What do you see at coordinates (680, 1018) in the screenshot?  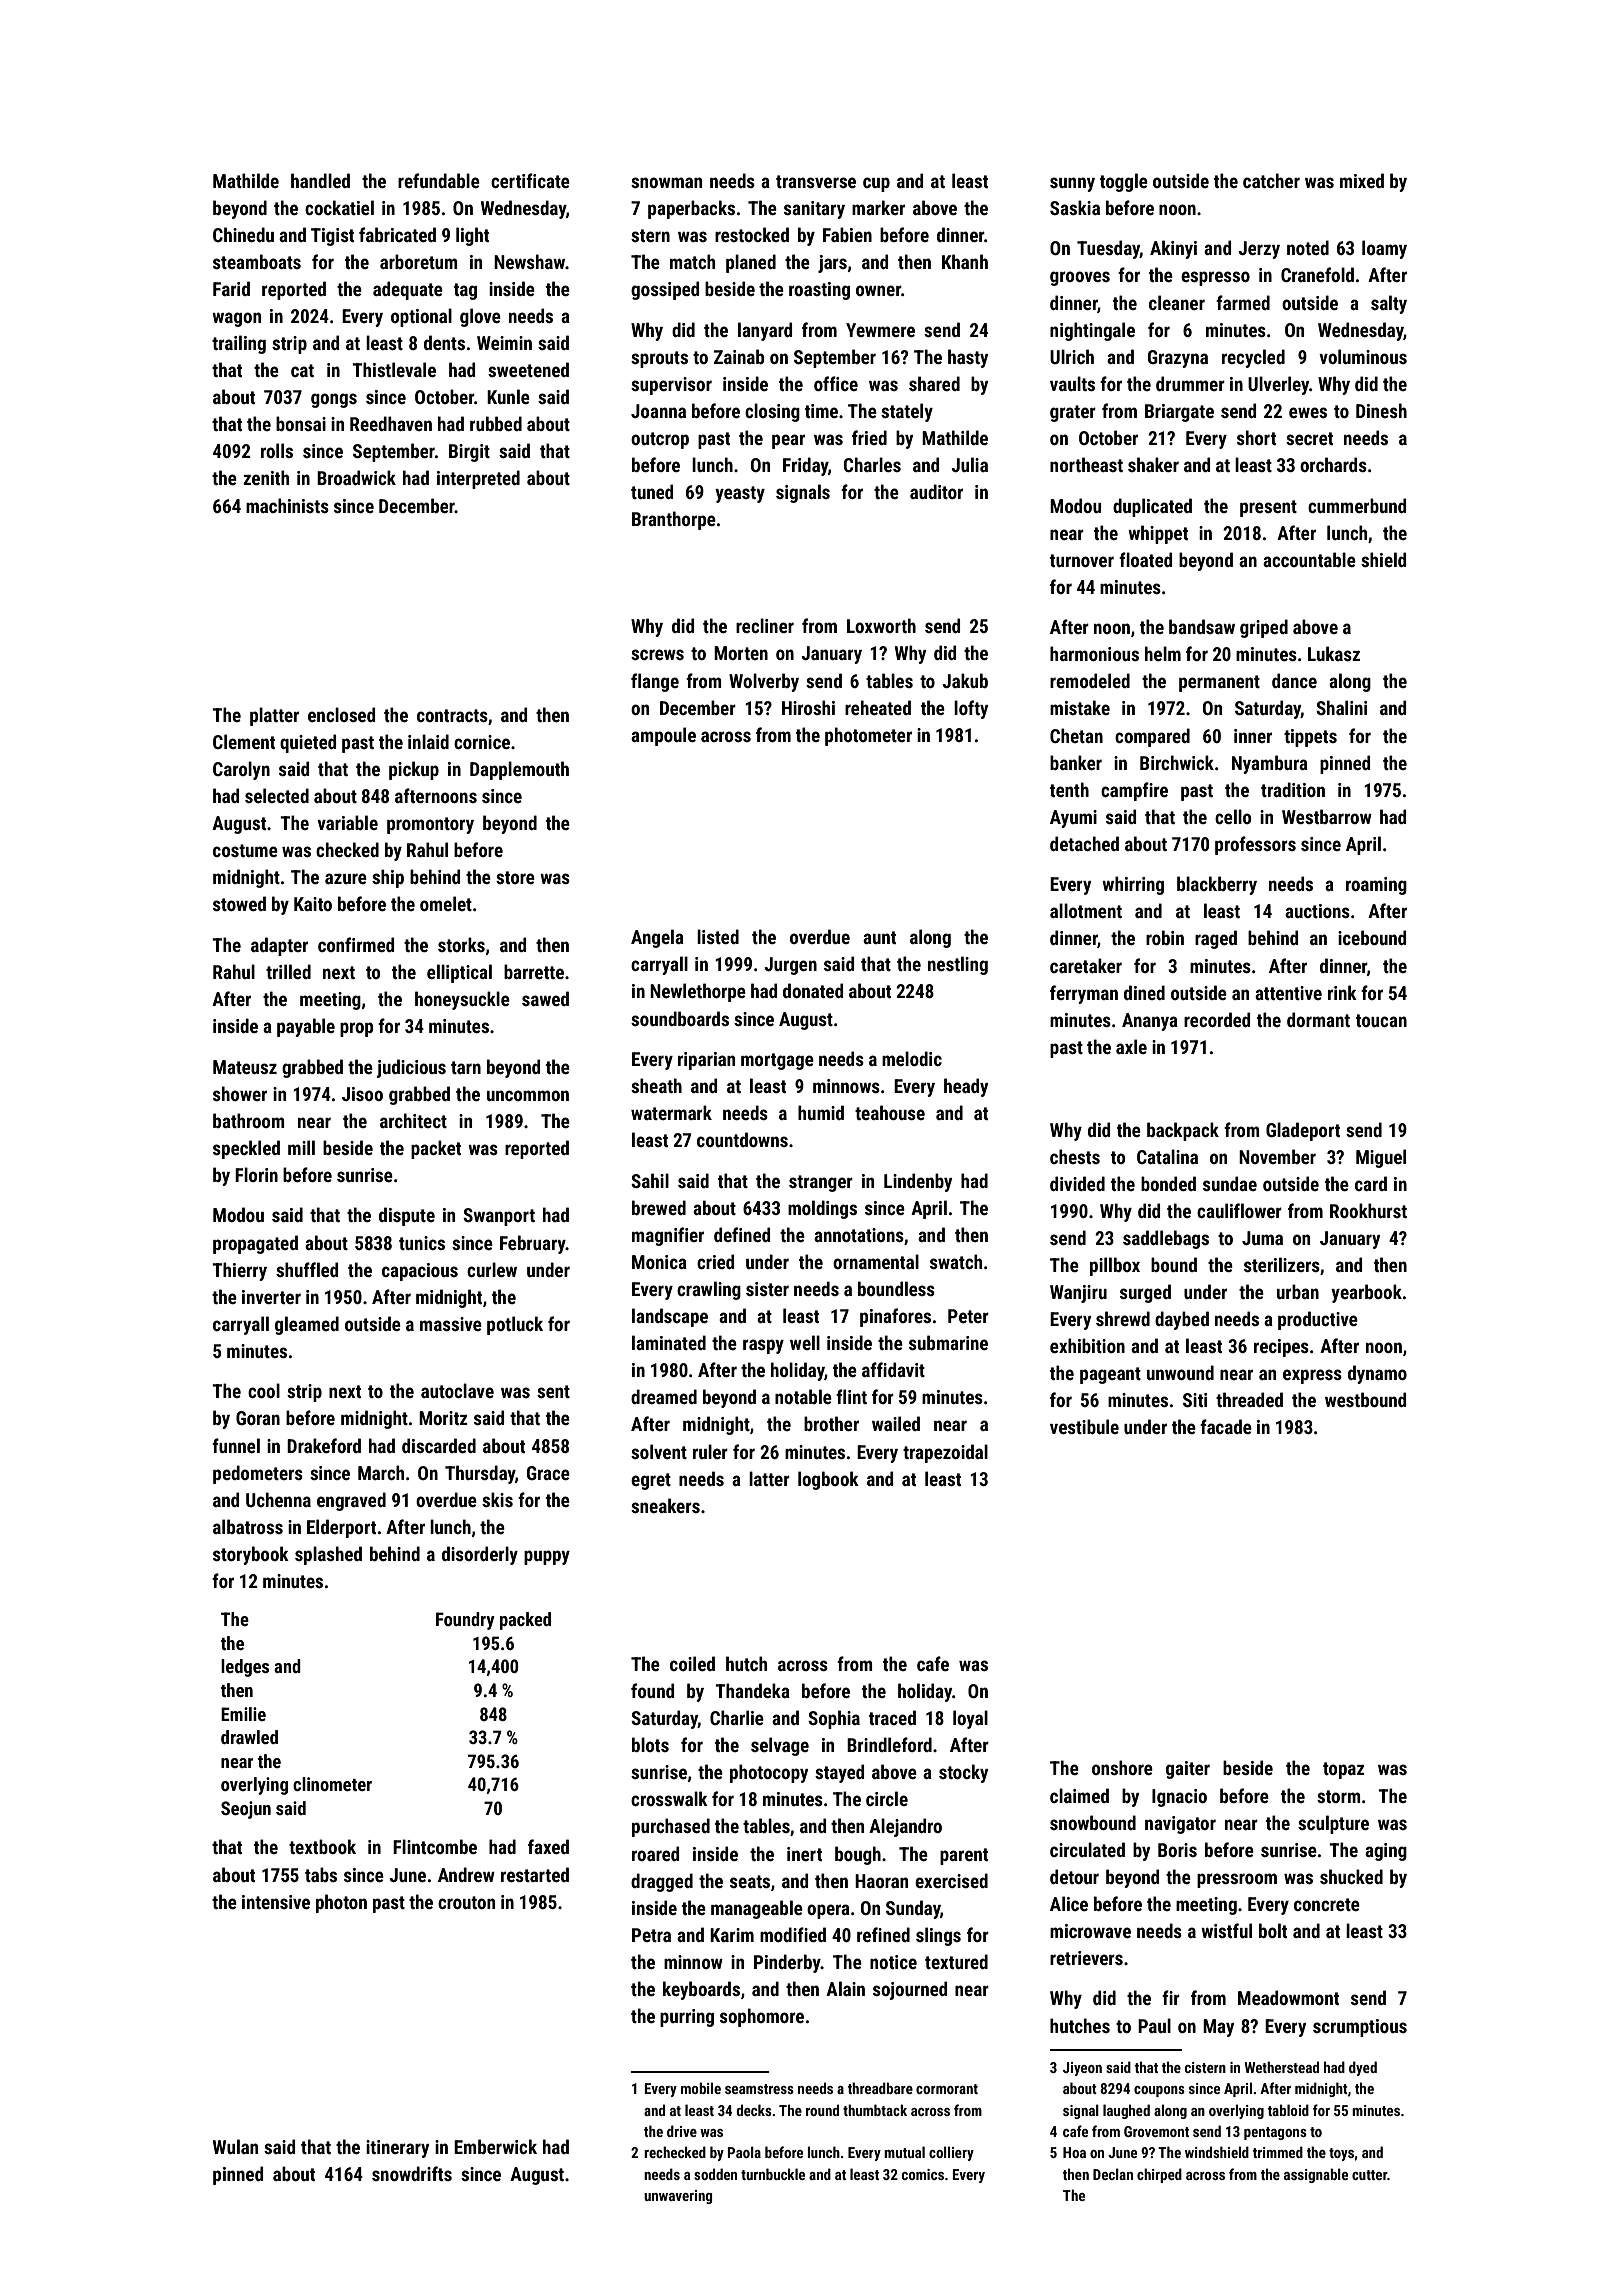 I see `soundboards` at bounding box center [680, 1018].
